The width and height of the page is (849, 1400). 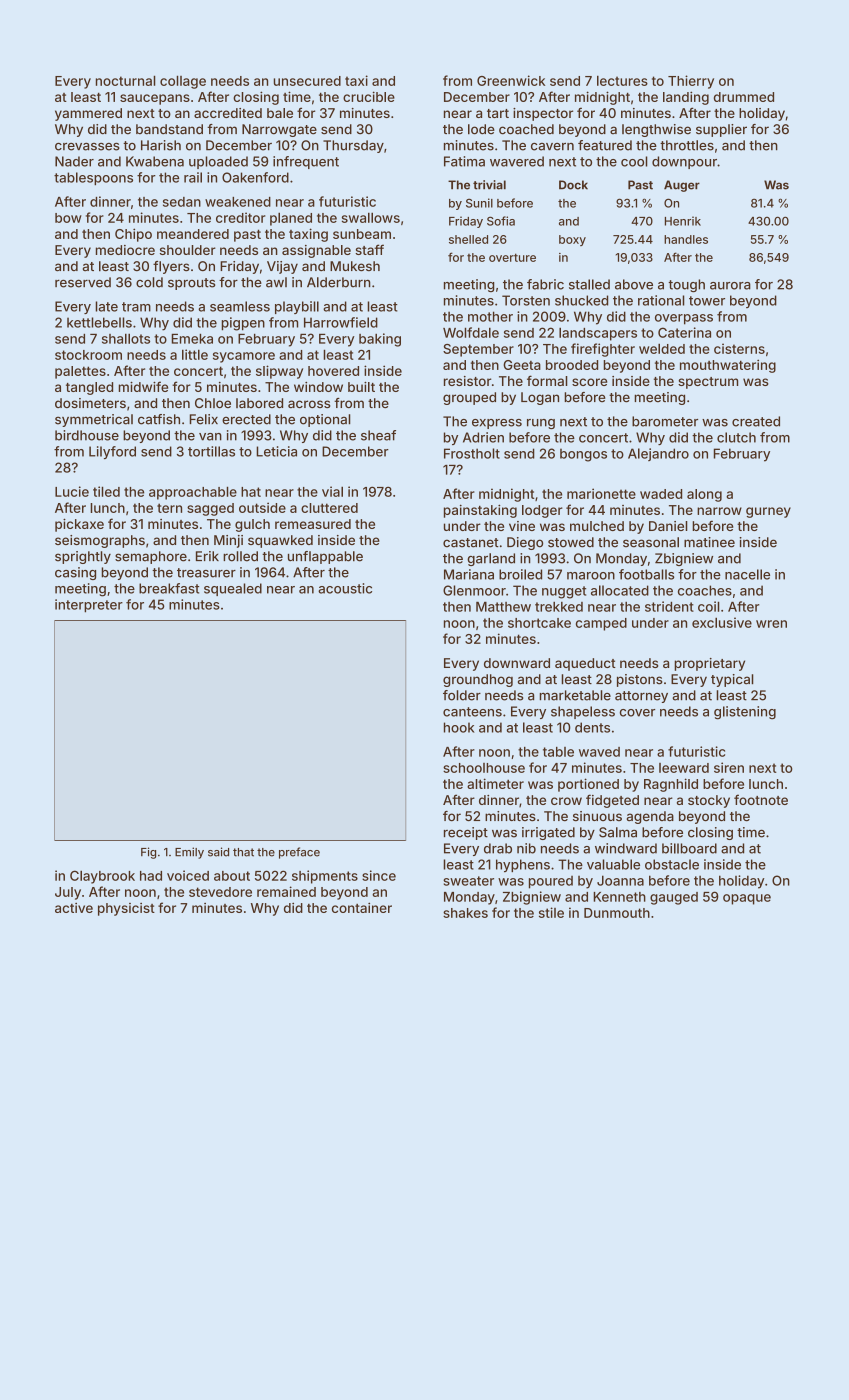 What do you see at coordinates (684, 768) in the page?
I see `leeward` at bounding box center [684, 768].
